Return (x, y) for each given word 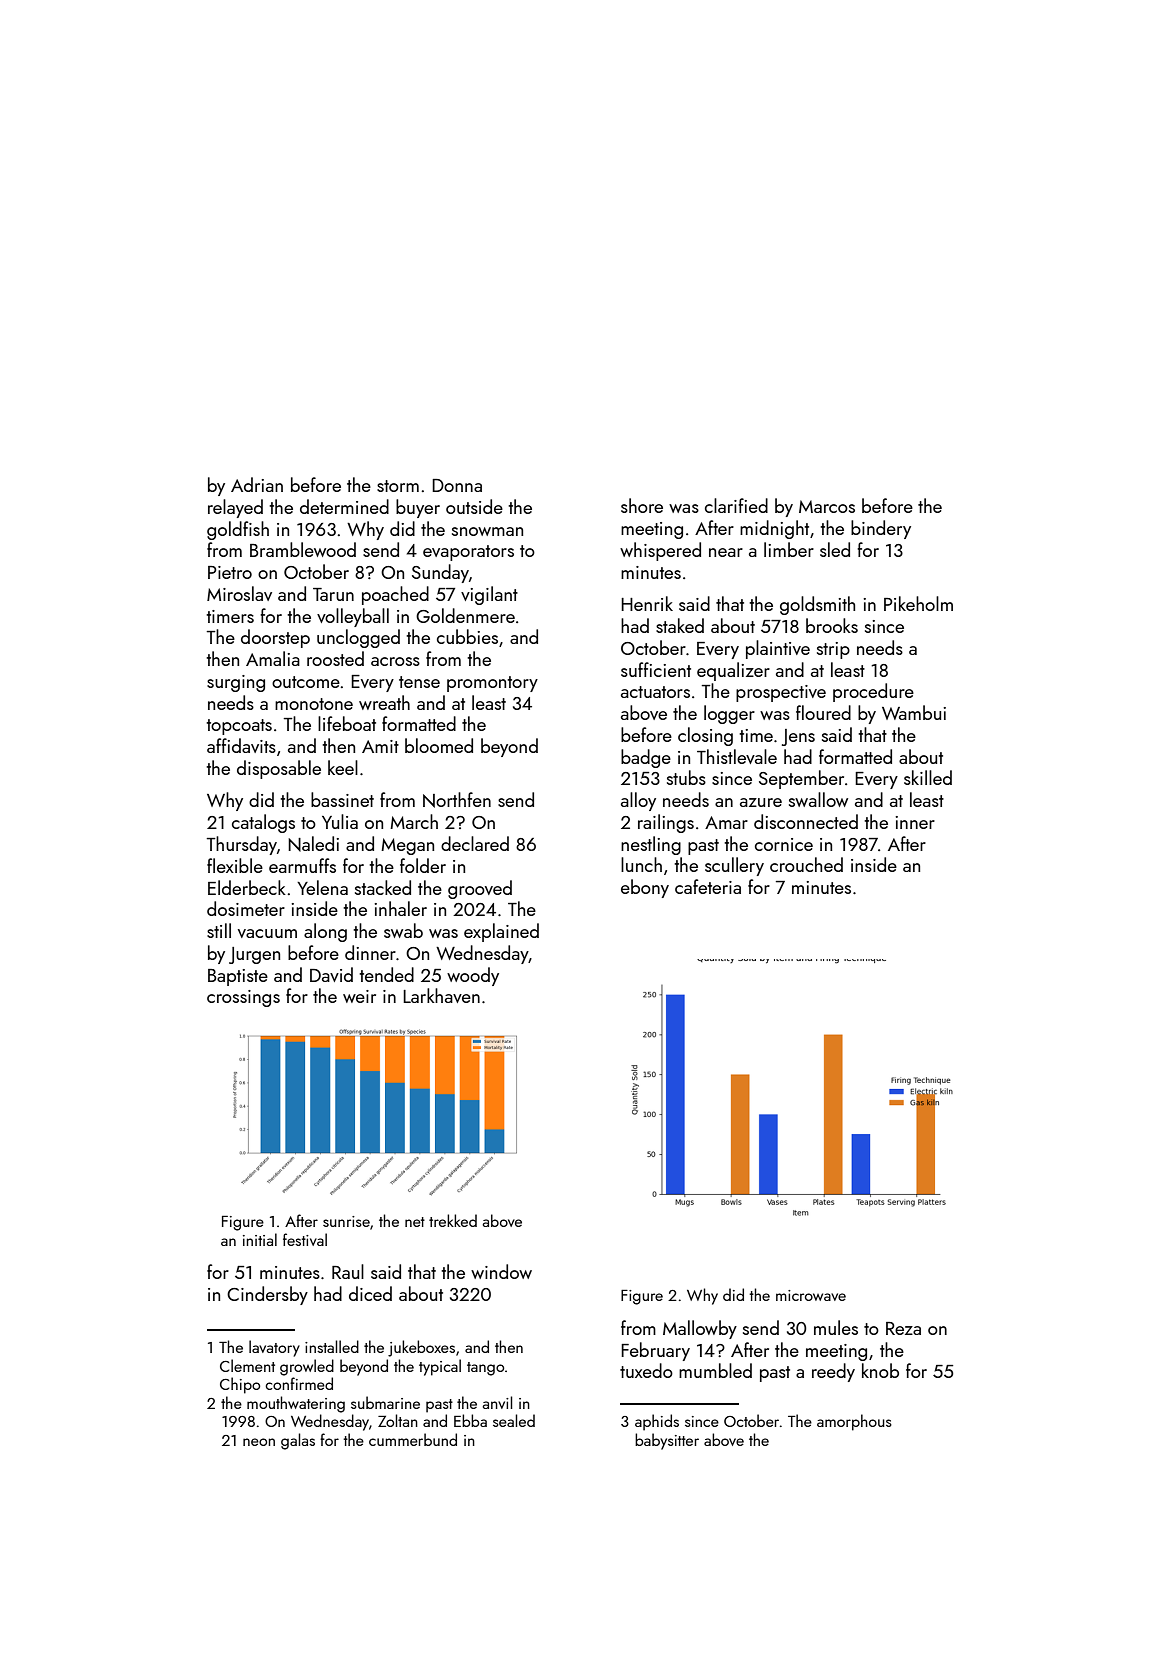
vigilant (489, 595)
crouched (806, 864)
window (501, 1271)
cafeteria (708, 886)
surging (236, 683)
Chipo (240, 1385)
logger (729, 714)
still (219, 930)
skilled (928, 777)
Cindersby (267, 1295)
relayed (235, 508)
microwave (811, 1295)
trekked (453, 1220)
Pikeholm (918, 603)
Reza (903, 1328)
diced (370, 1293)
